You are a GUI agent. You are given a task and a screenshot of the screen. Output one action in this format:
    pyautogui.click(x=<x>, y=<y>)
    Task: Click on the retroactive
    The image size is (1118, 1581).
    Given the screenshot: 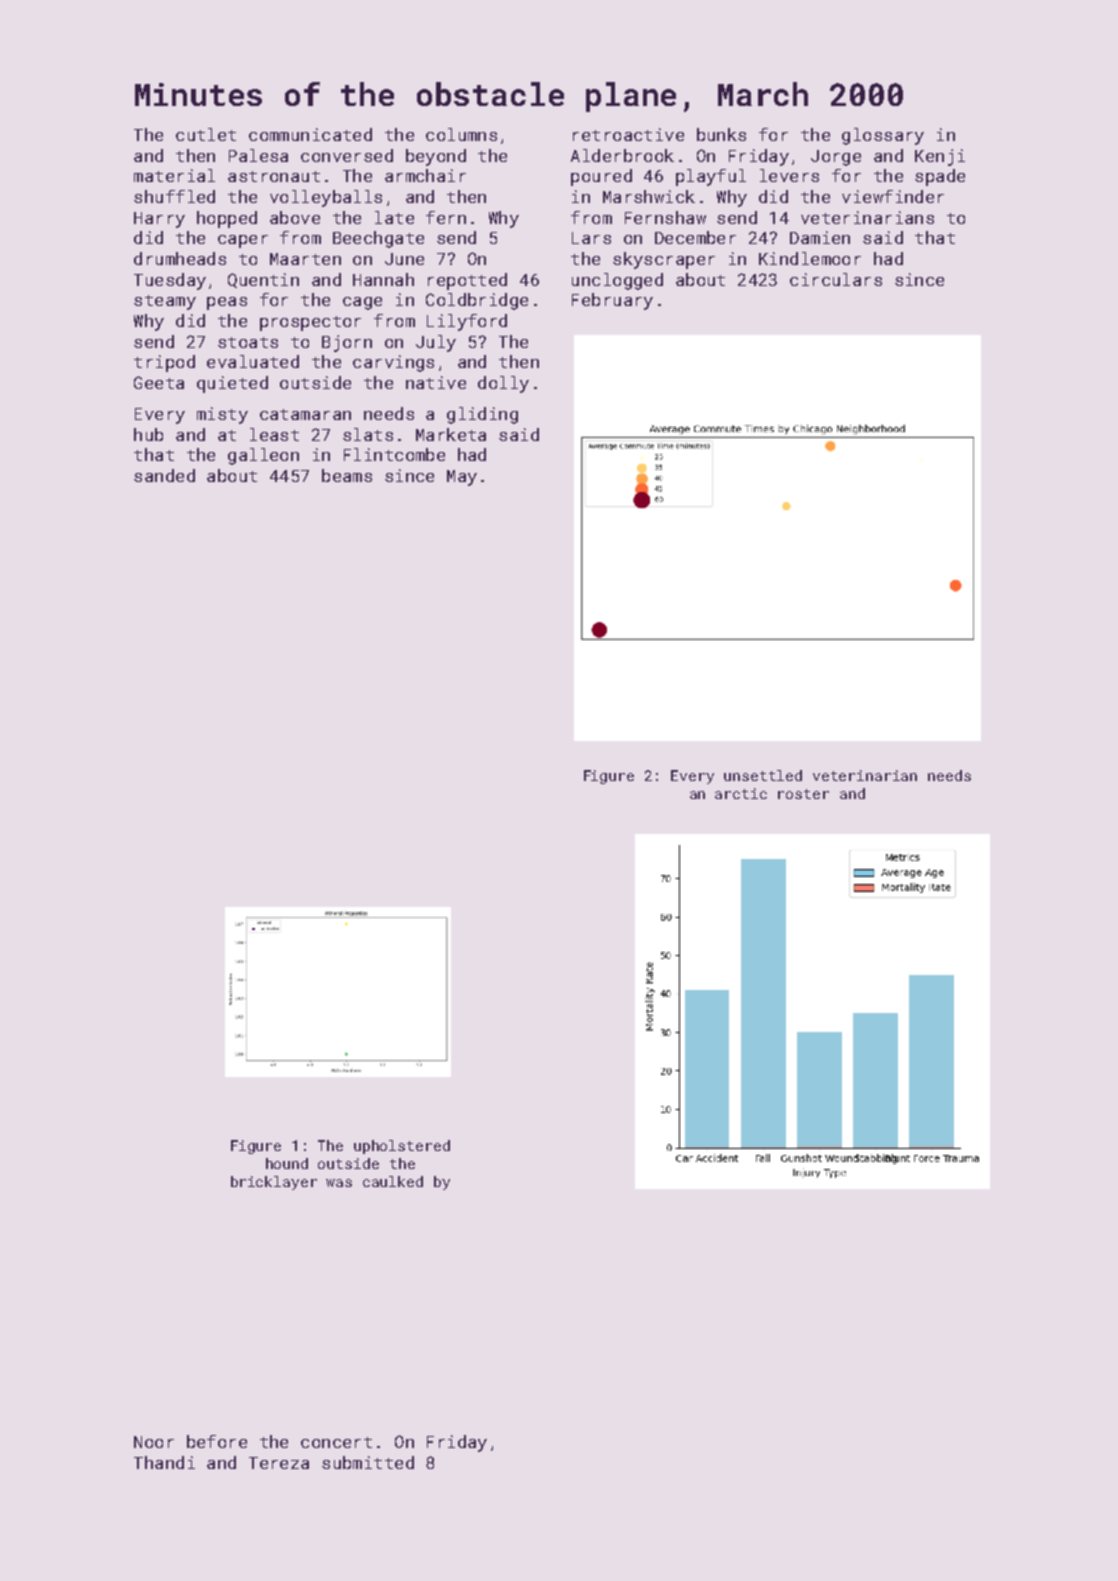 What is the action you would take?
    pyautogui.click(x=628, y=134)
